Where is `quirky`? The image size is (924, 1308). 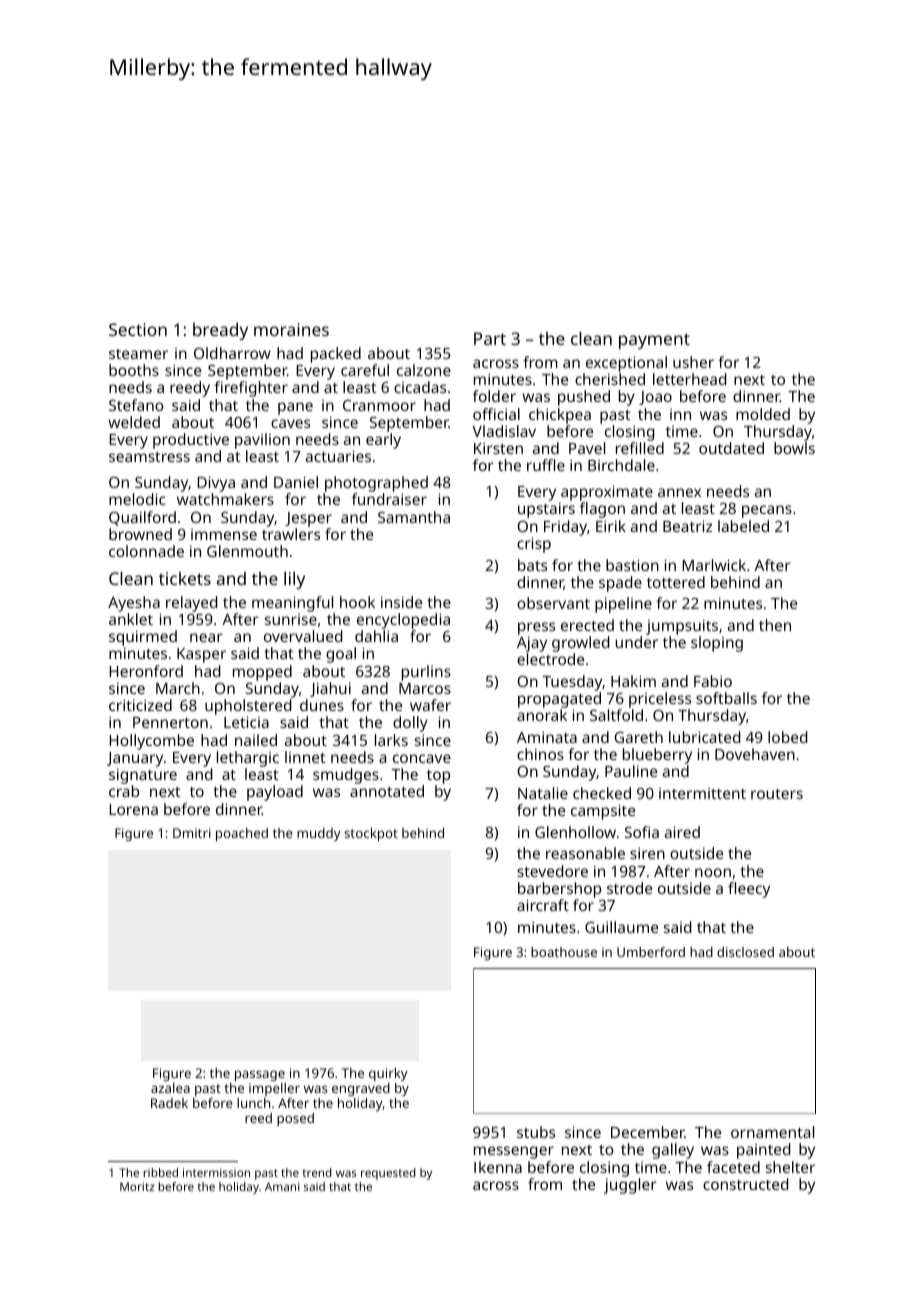
quirky is located at coordinates (388, 1074).
